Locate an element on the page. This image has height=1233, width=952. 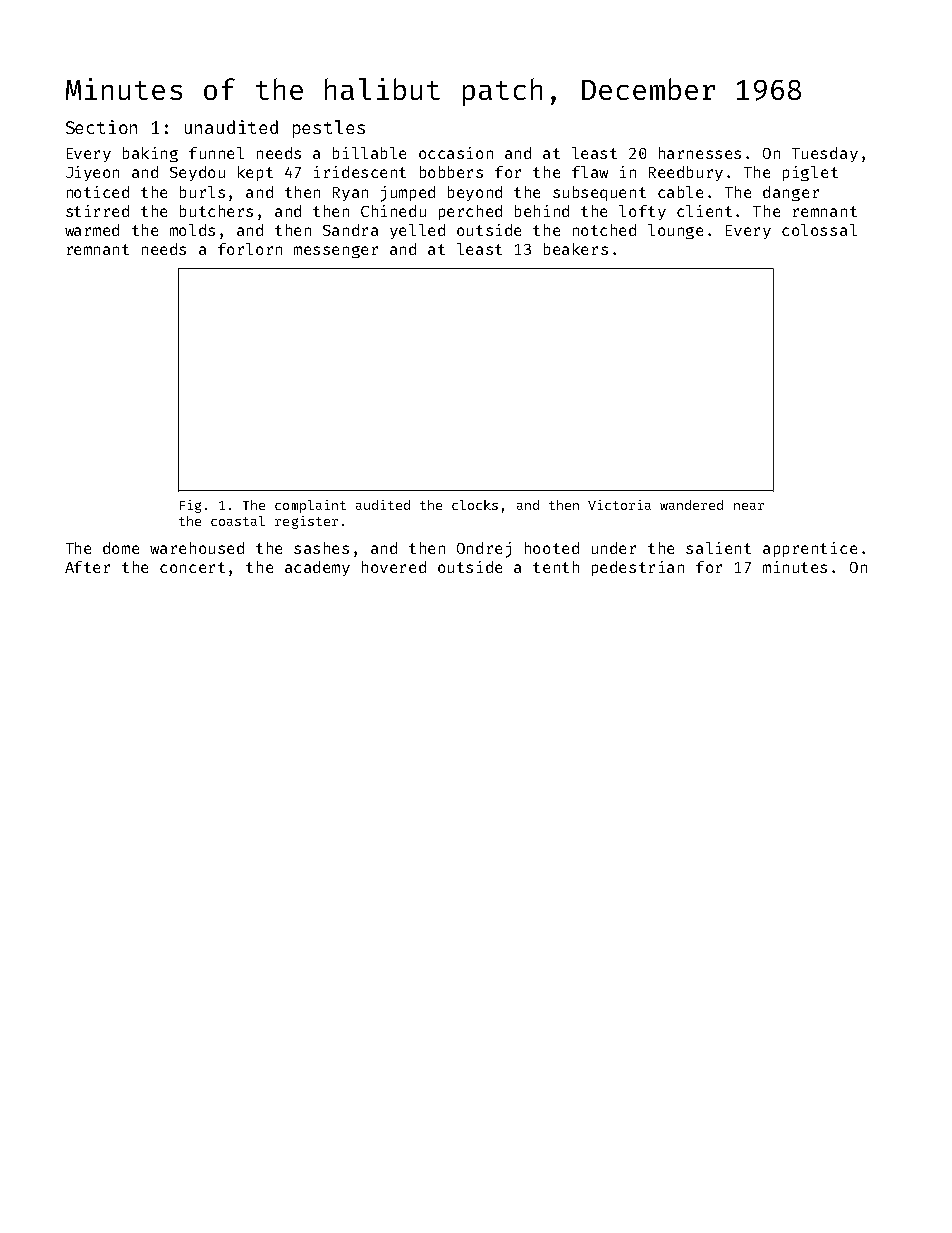
clocks is located at coordinates (475, 505).
